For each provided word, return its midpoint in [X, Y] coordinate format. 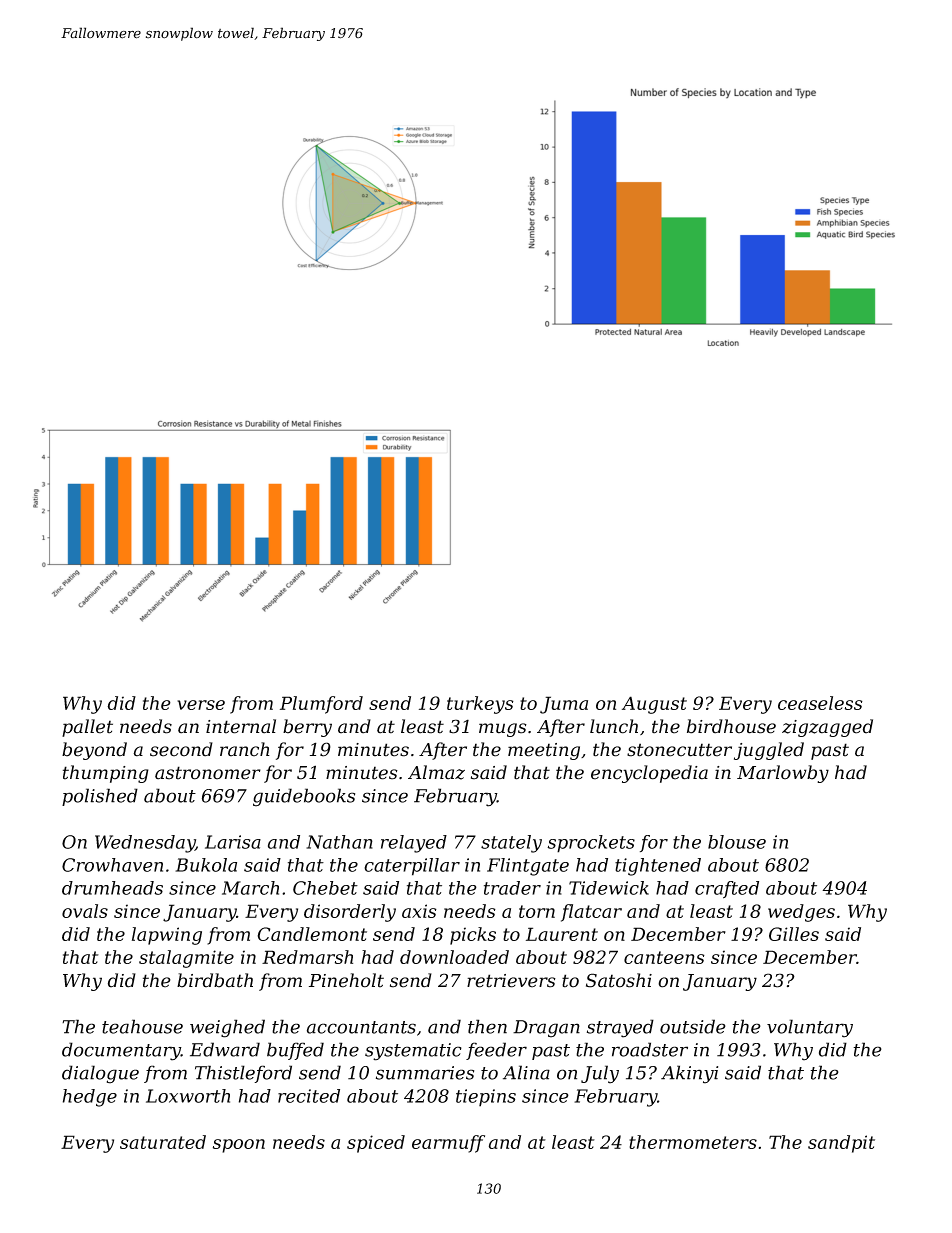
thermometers [693, 1142]
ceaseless [820, 703]
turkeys [480, 705]
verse [201, 705]
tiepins [486, 1098]
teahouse [142, 1026]
